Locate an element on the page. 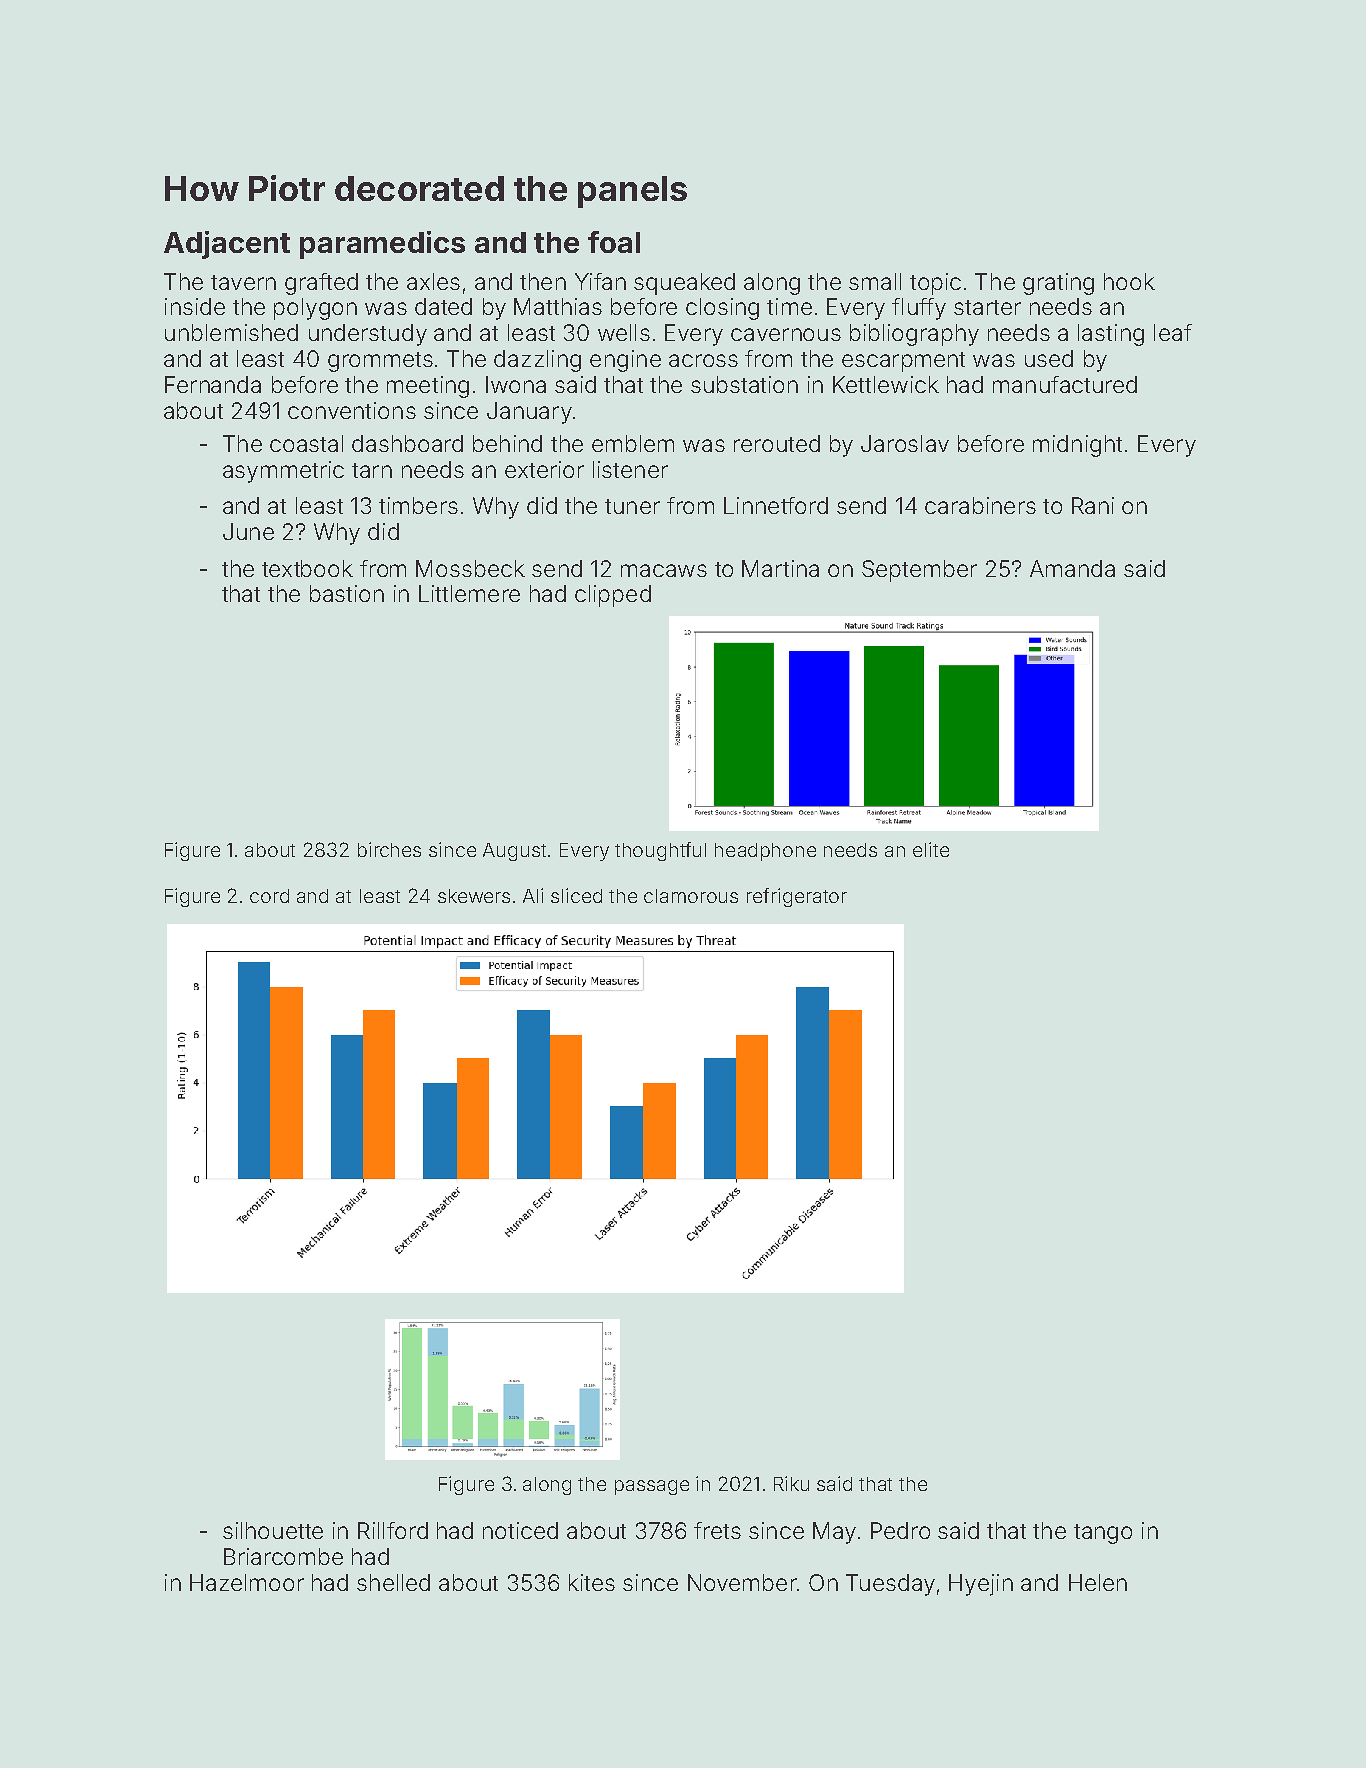  hook is located at coordinates (1129, 281).
